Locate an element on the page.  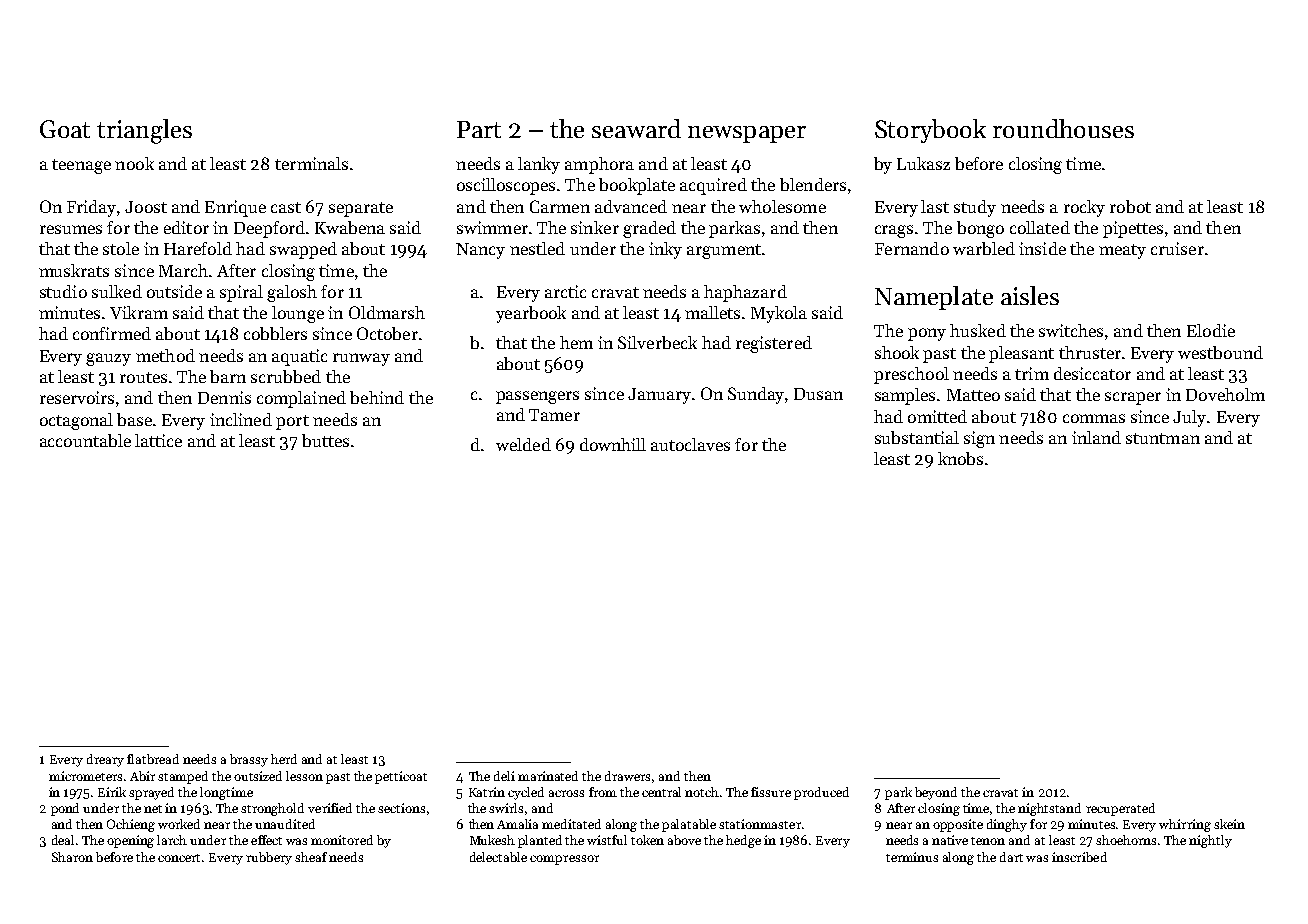
passengers is located at coordinates (537, 397).
